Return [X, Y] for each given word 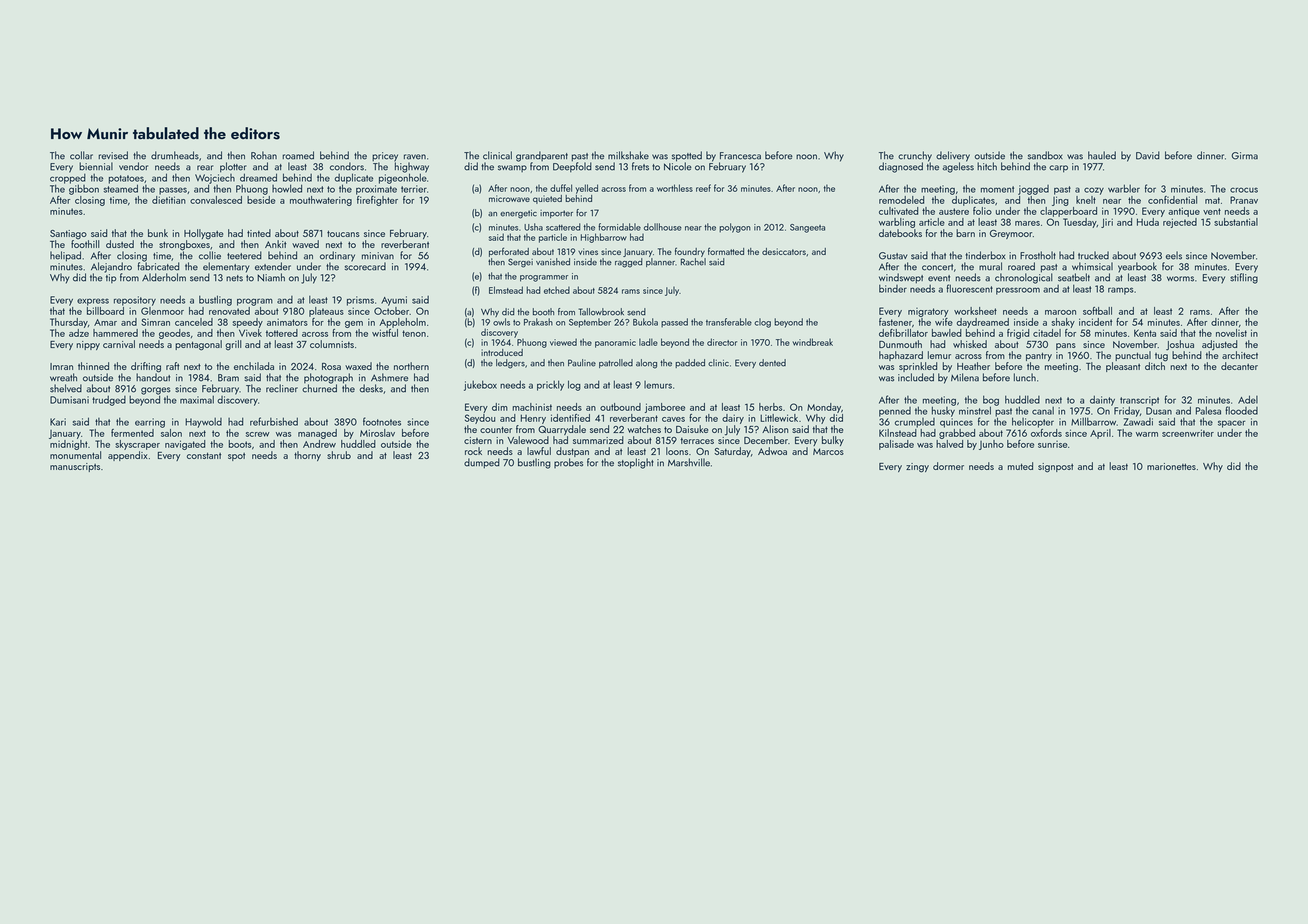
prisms [360, 301]
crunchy [915, 156]
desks [371, 388]
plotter [233, 167]
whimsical [1092, 266]
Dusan [1159, 411]
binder [893, 289]
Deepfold [572, 167]
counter [496, 429]
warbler [1124, 188]
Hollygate [203, 234]
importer [556, 214]
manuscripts [75, 467]
